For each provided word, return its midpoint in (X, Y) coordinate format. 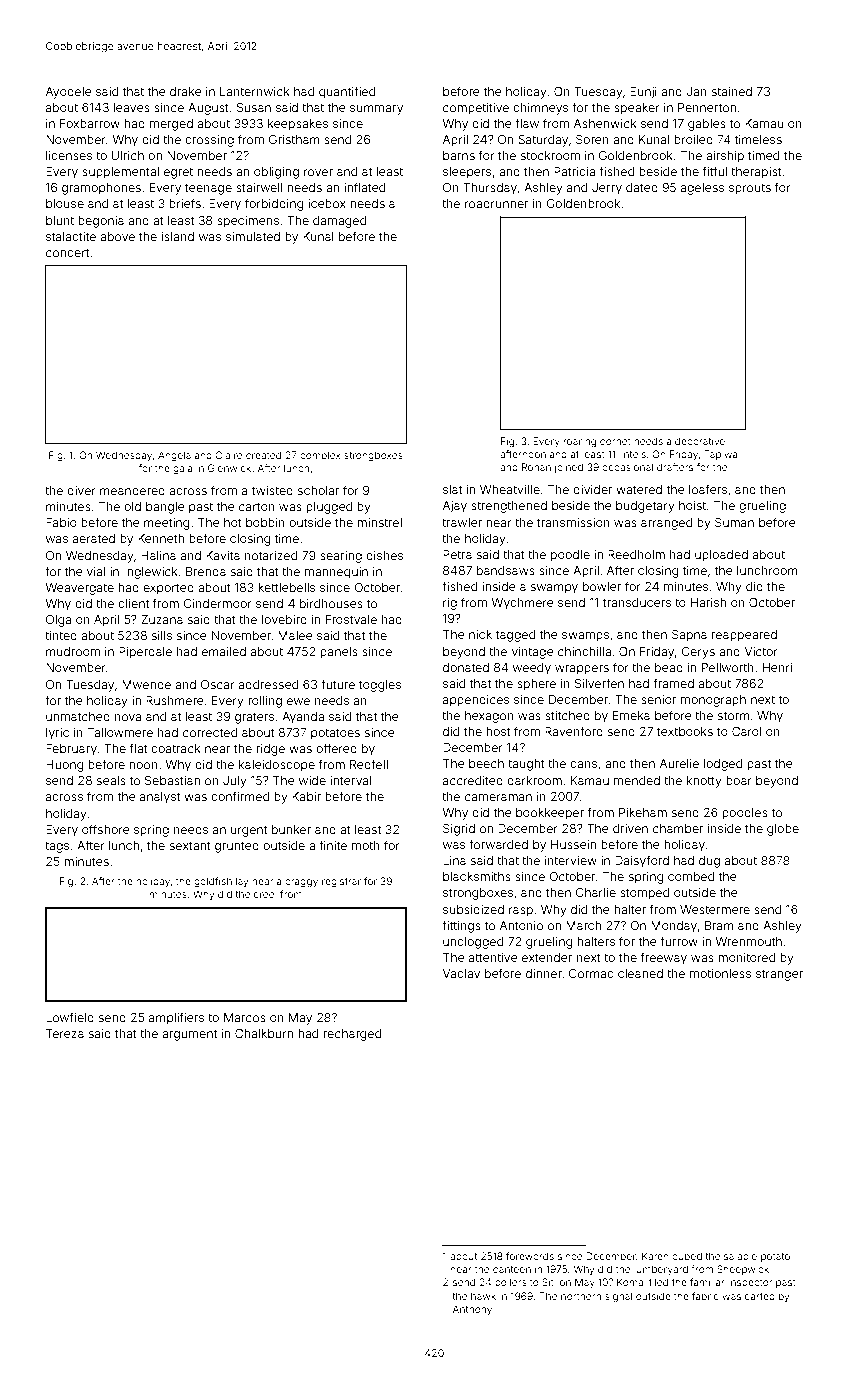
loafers (708, 489)
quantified (347, 92)
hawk (483, 1296)
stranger (779, 975)
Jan (696, 91)
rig (450, 604)
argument (189, 1035)
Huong (64, 766)
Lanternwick (255, 91)
